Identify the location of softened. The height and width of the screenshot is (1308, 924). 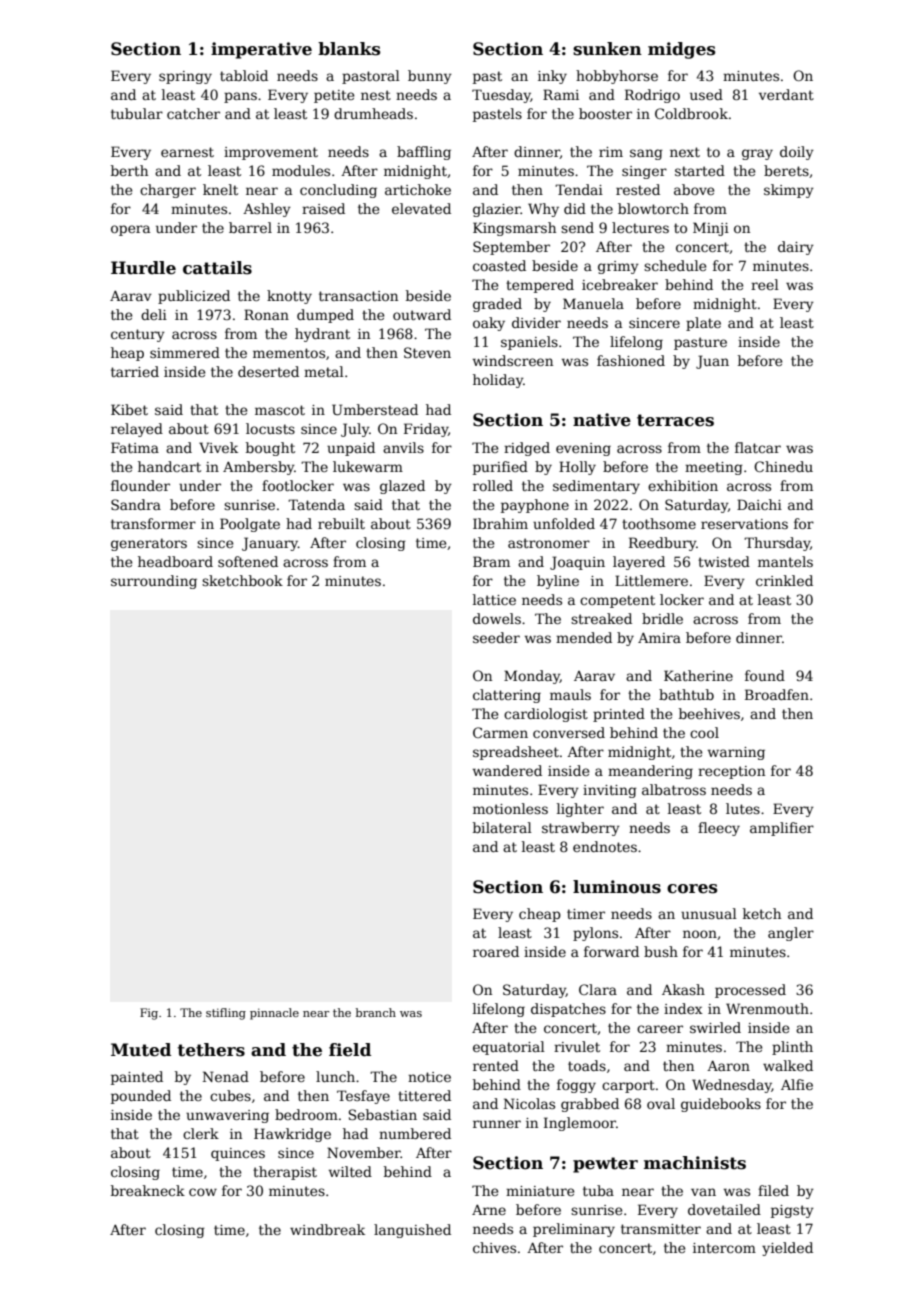
(248, 561).
